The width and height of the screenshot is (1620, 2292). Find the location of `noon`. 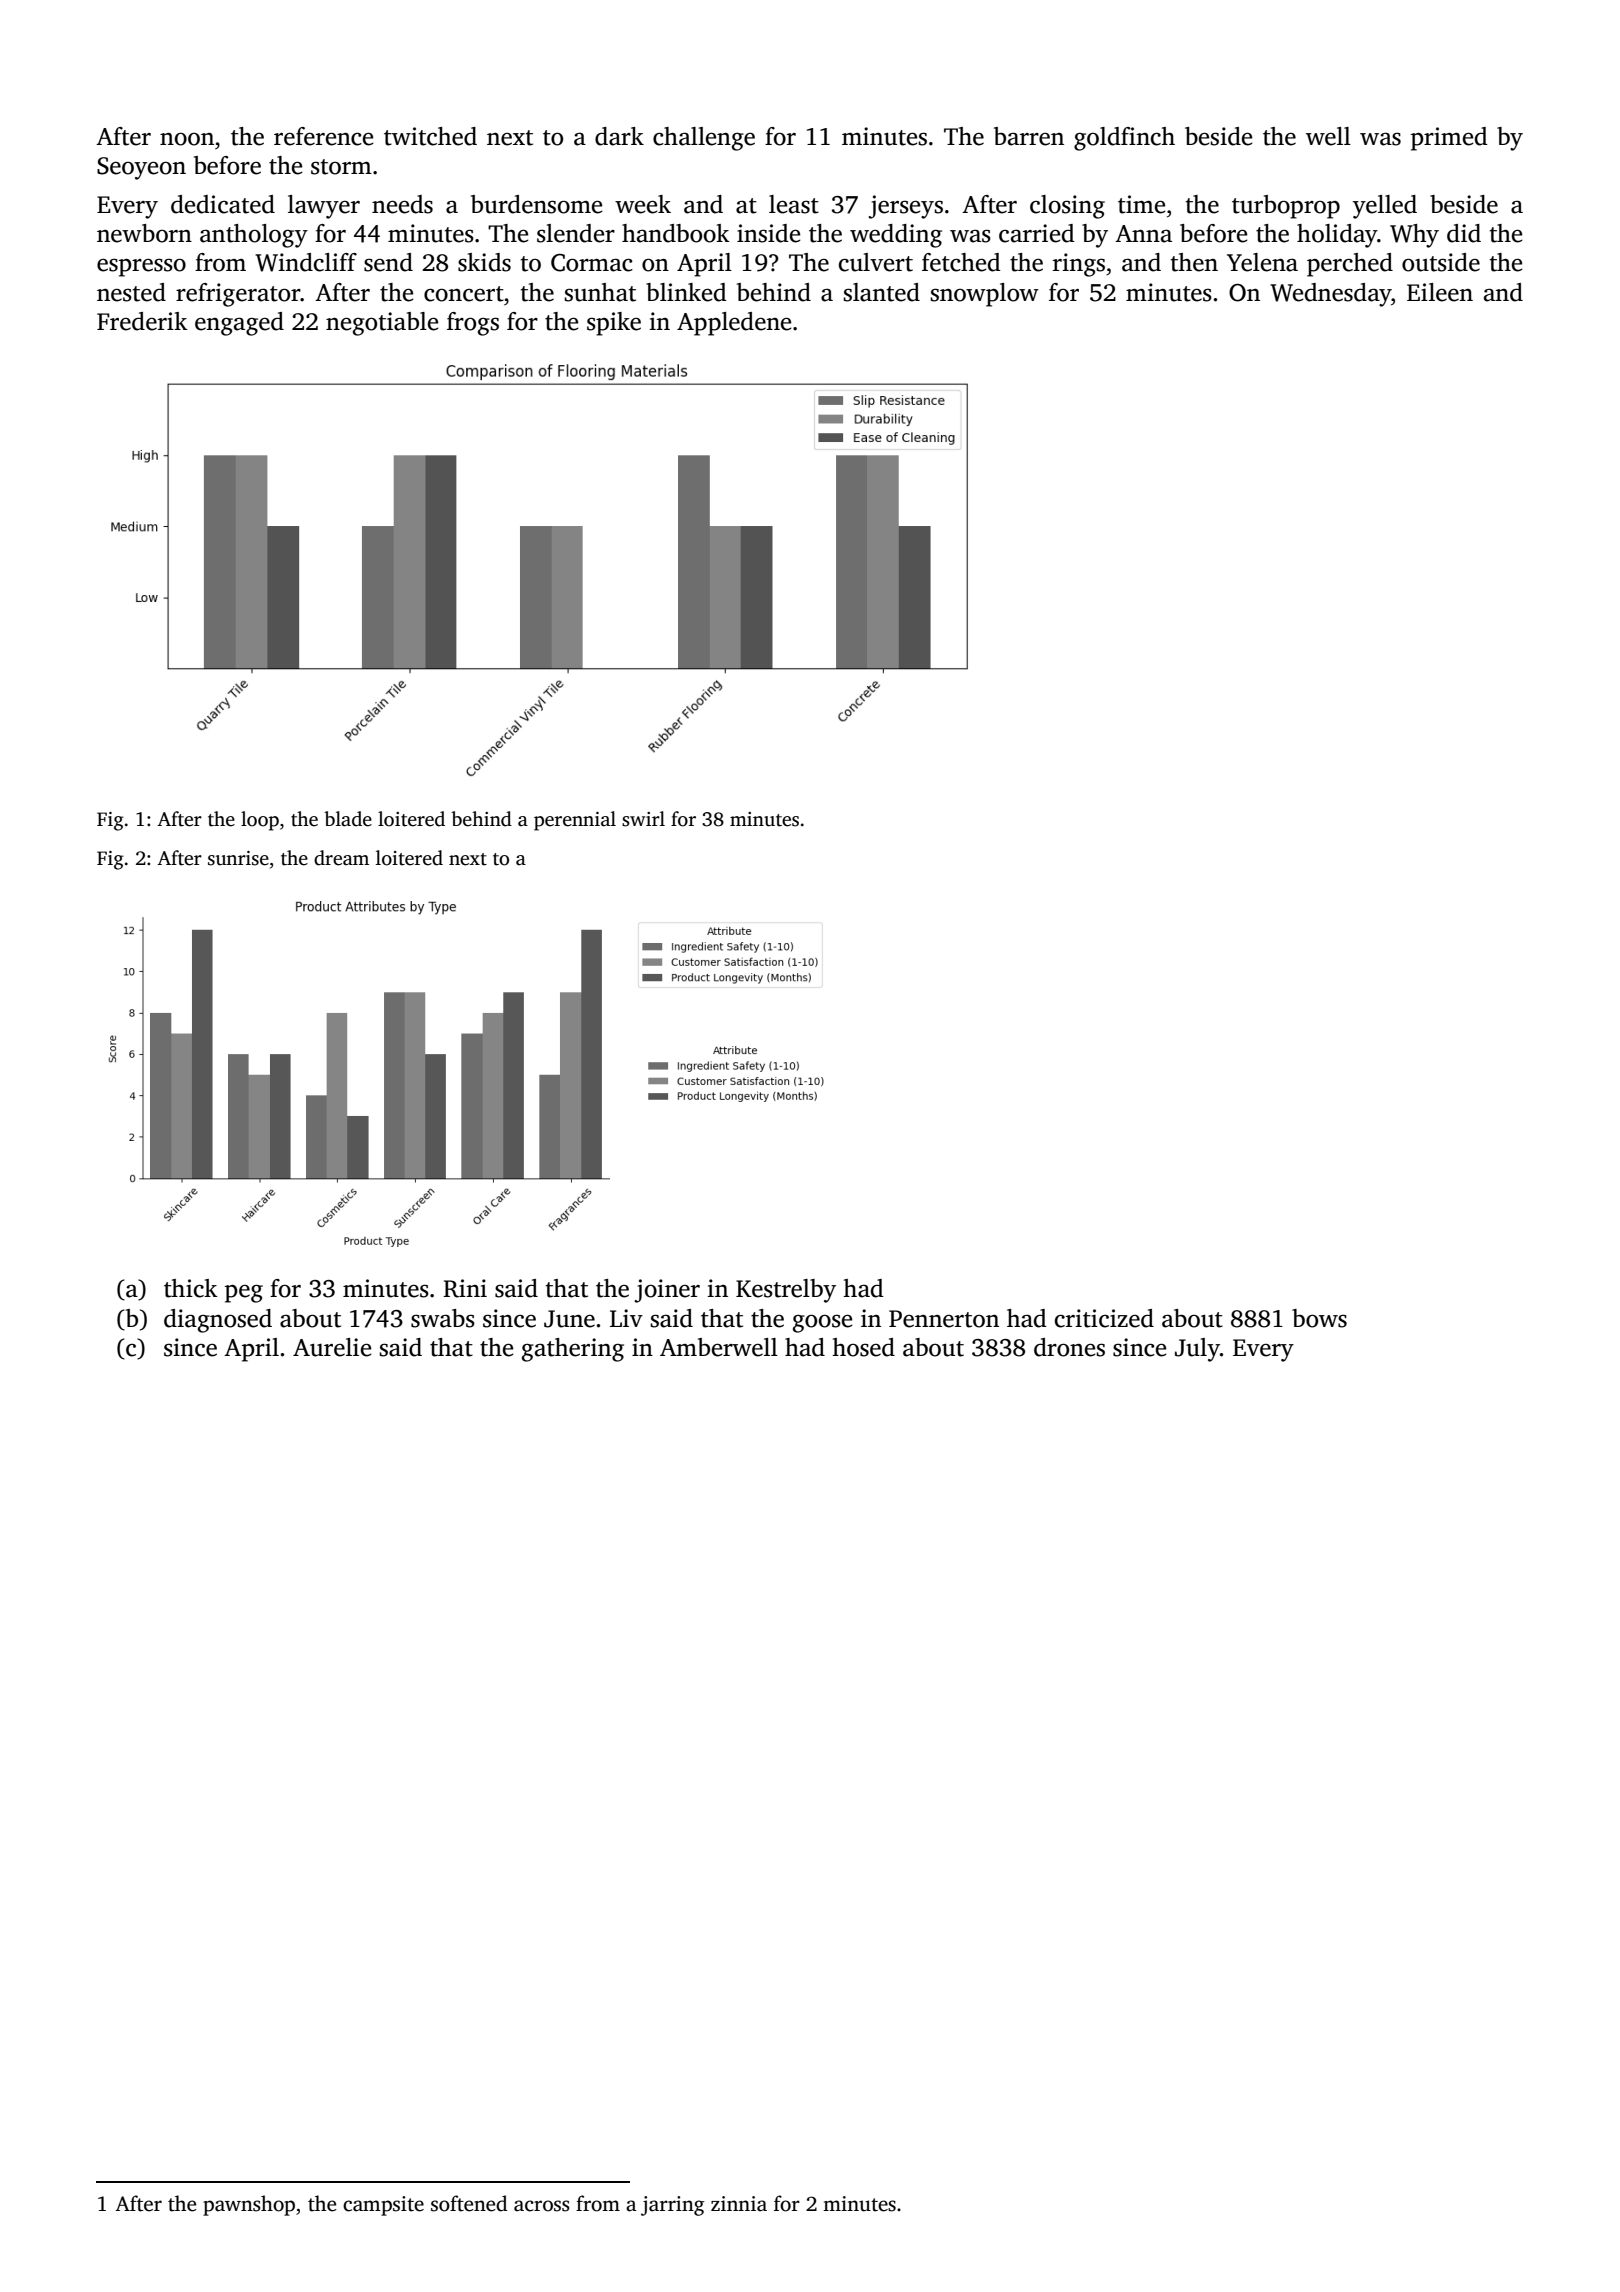

noon is located at coordinates (187, 139).
